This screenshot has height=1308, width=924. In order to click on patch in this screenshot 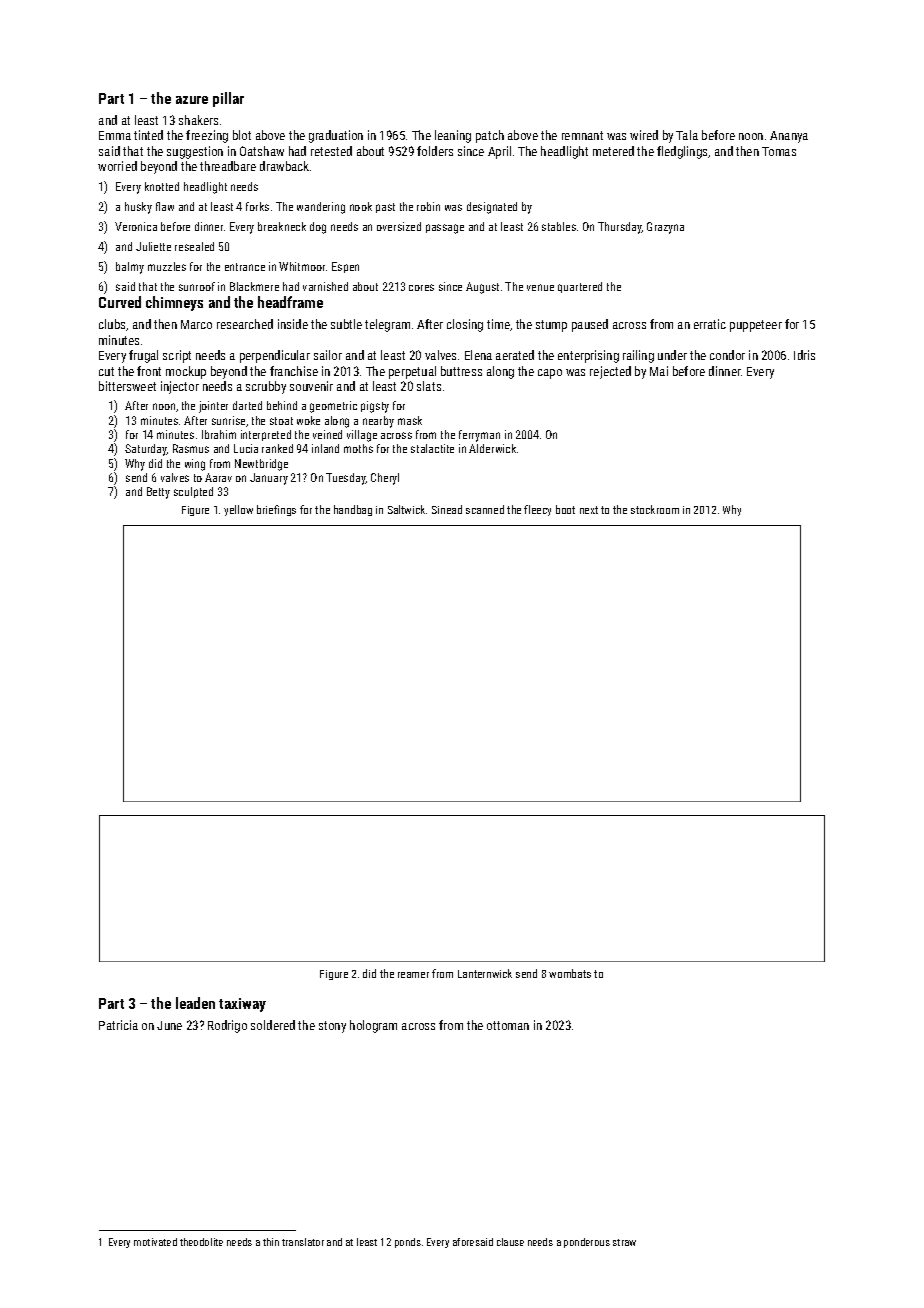, I will do `click(490, 136)`.
